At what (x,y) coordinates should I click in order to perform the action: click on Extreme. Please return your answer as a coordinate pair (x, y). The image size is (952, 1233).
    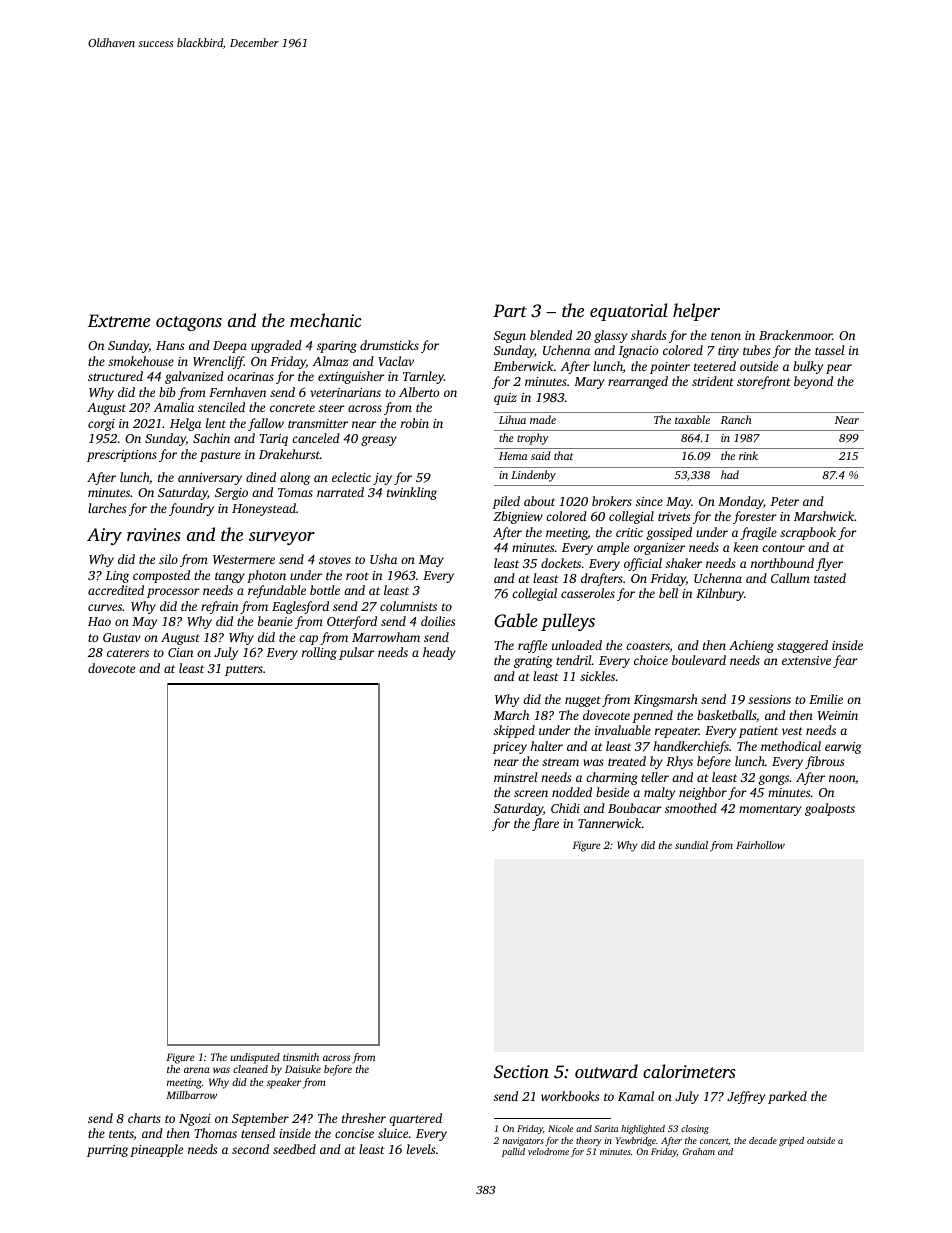
    Looking at the image, I should click on (119, 320).
